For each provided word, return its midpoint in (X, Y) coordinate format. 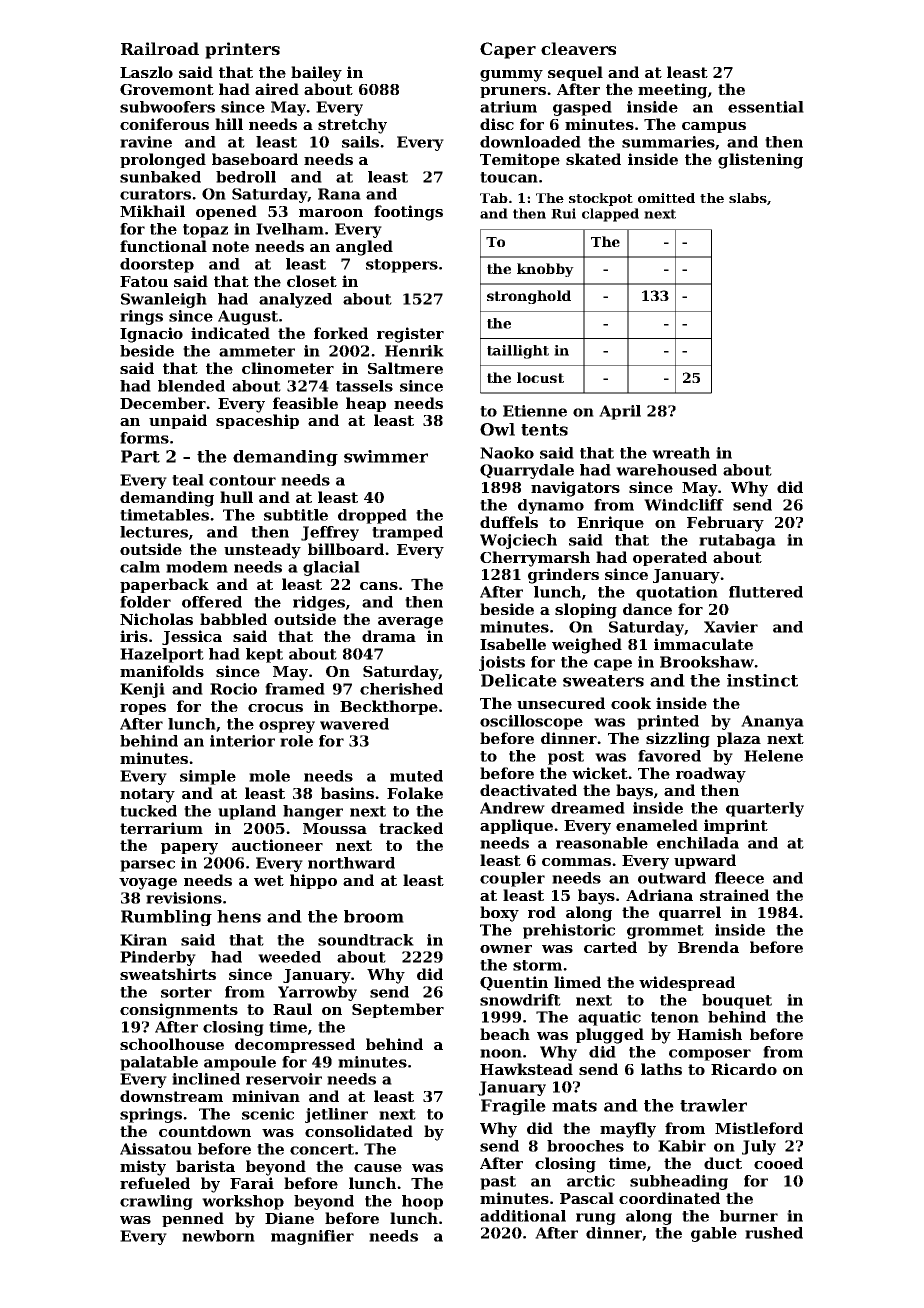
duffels (509, 522)
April (620, 412)
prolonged (163, 161)
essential (766, 107)
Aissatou (156, 1149)
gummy (511, 76)
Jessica (192, 637)
